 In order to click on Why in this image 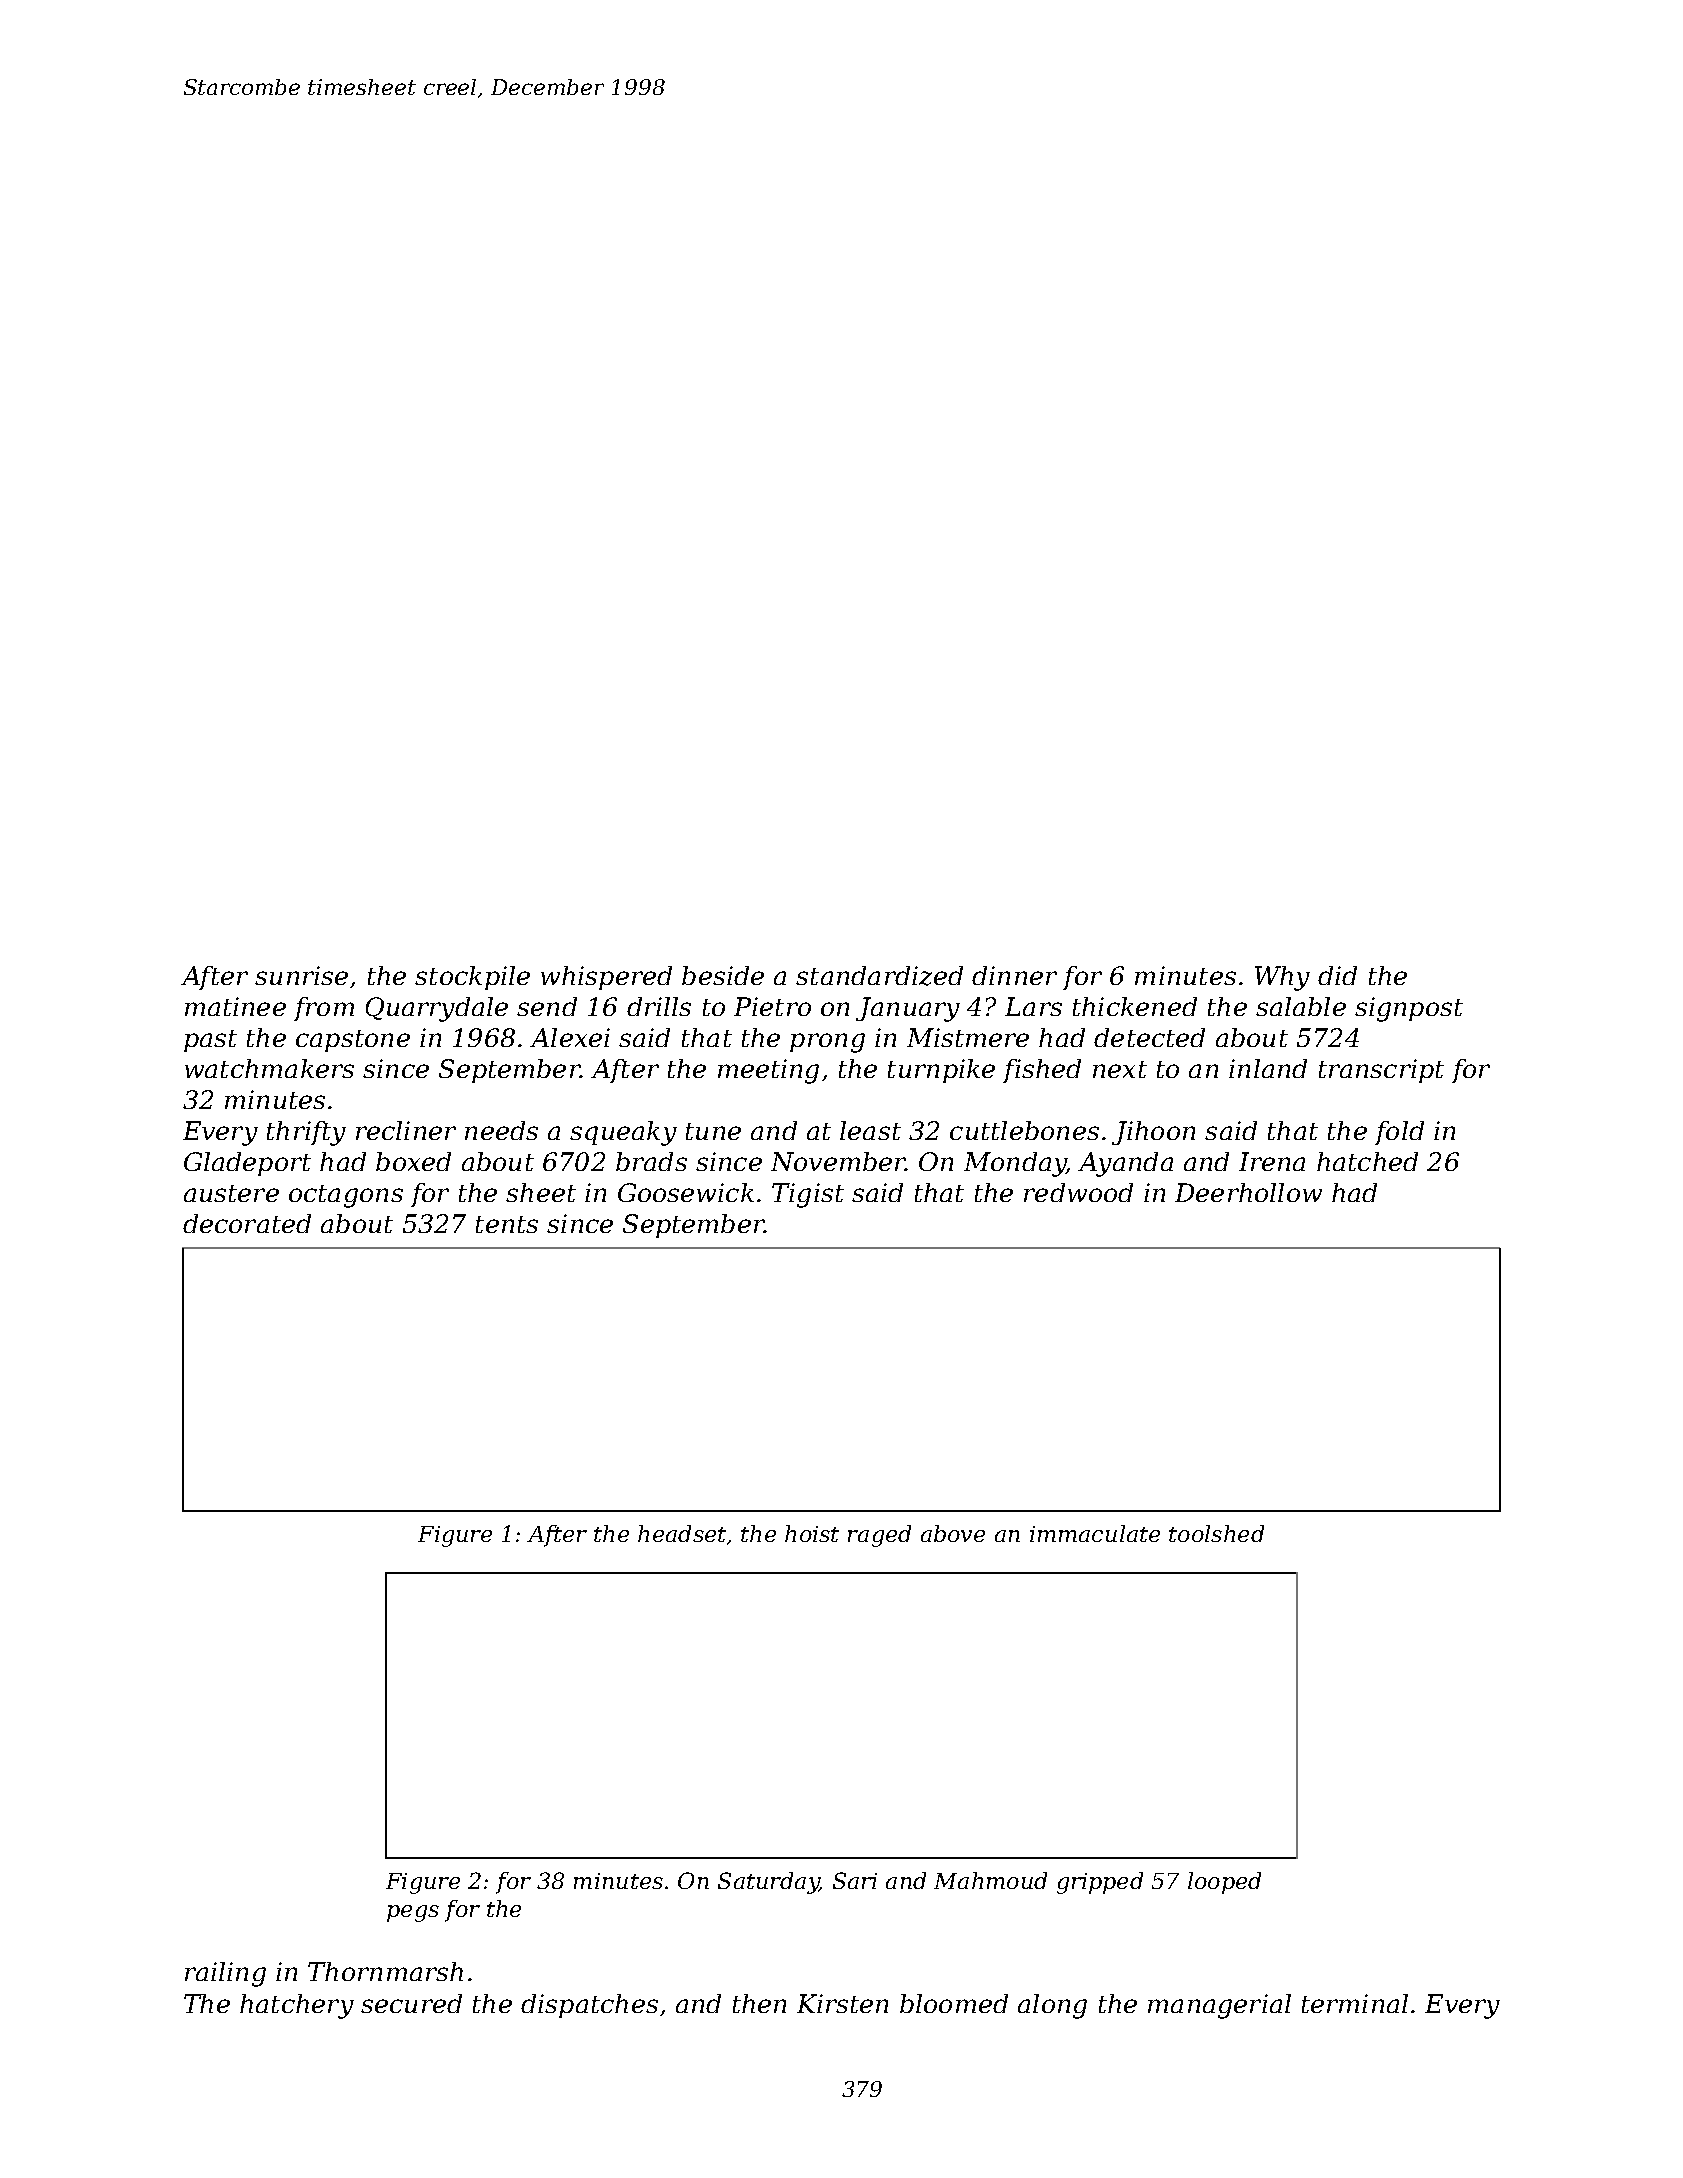, I will do `click(1282, 978)`.
